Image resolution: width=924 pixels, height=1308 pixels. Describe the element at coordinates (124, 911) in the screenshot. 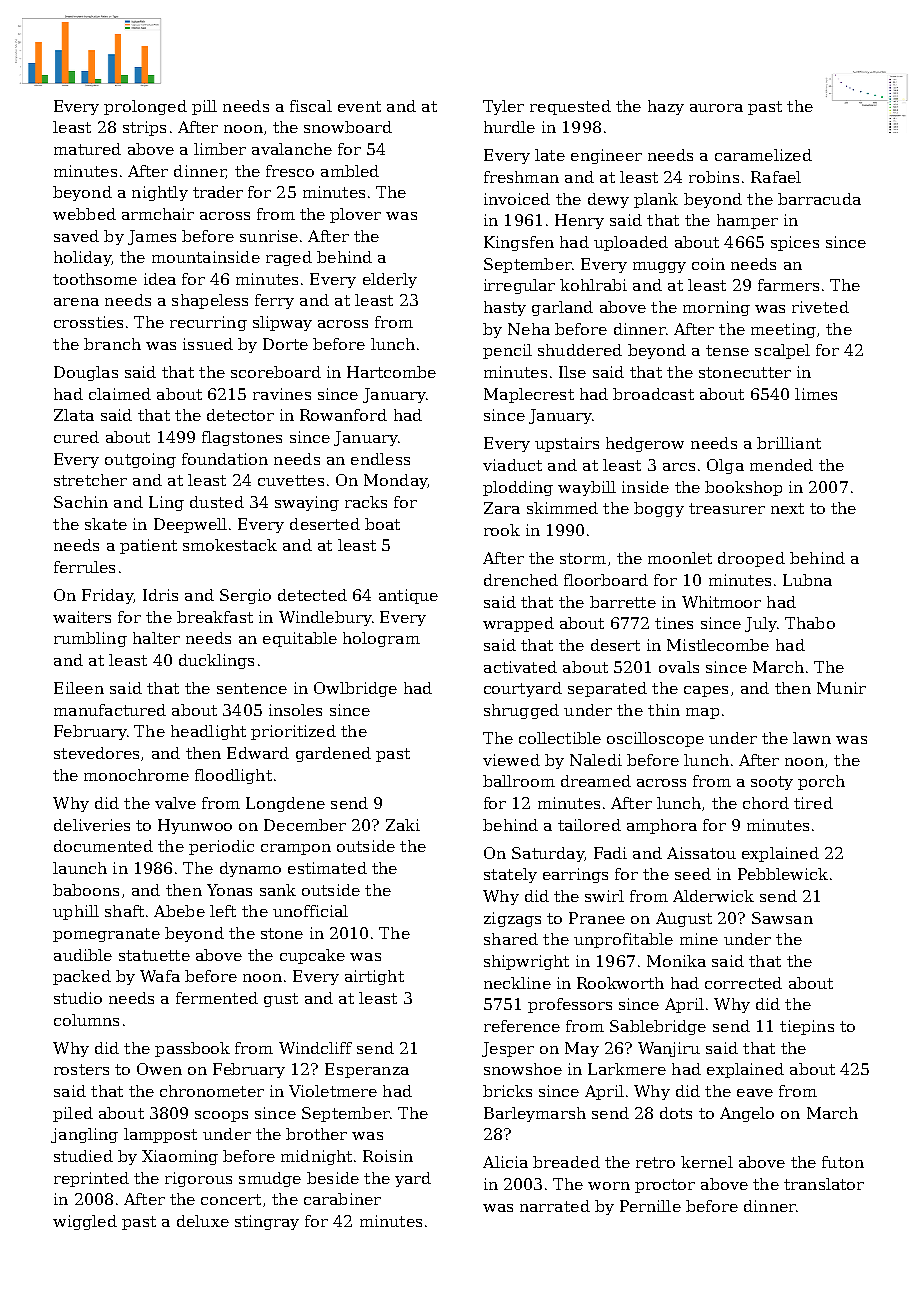

I see `shaft` at that location.
